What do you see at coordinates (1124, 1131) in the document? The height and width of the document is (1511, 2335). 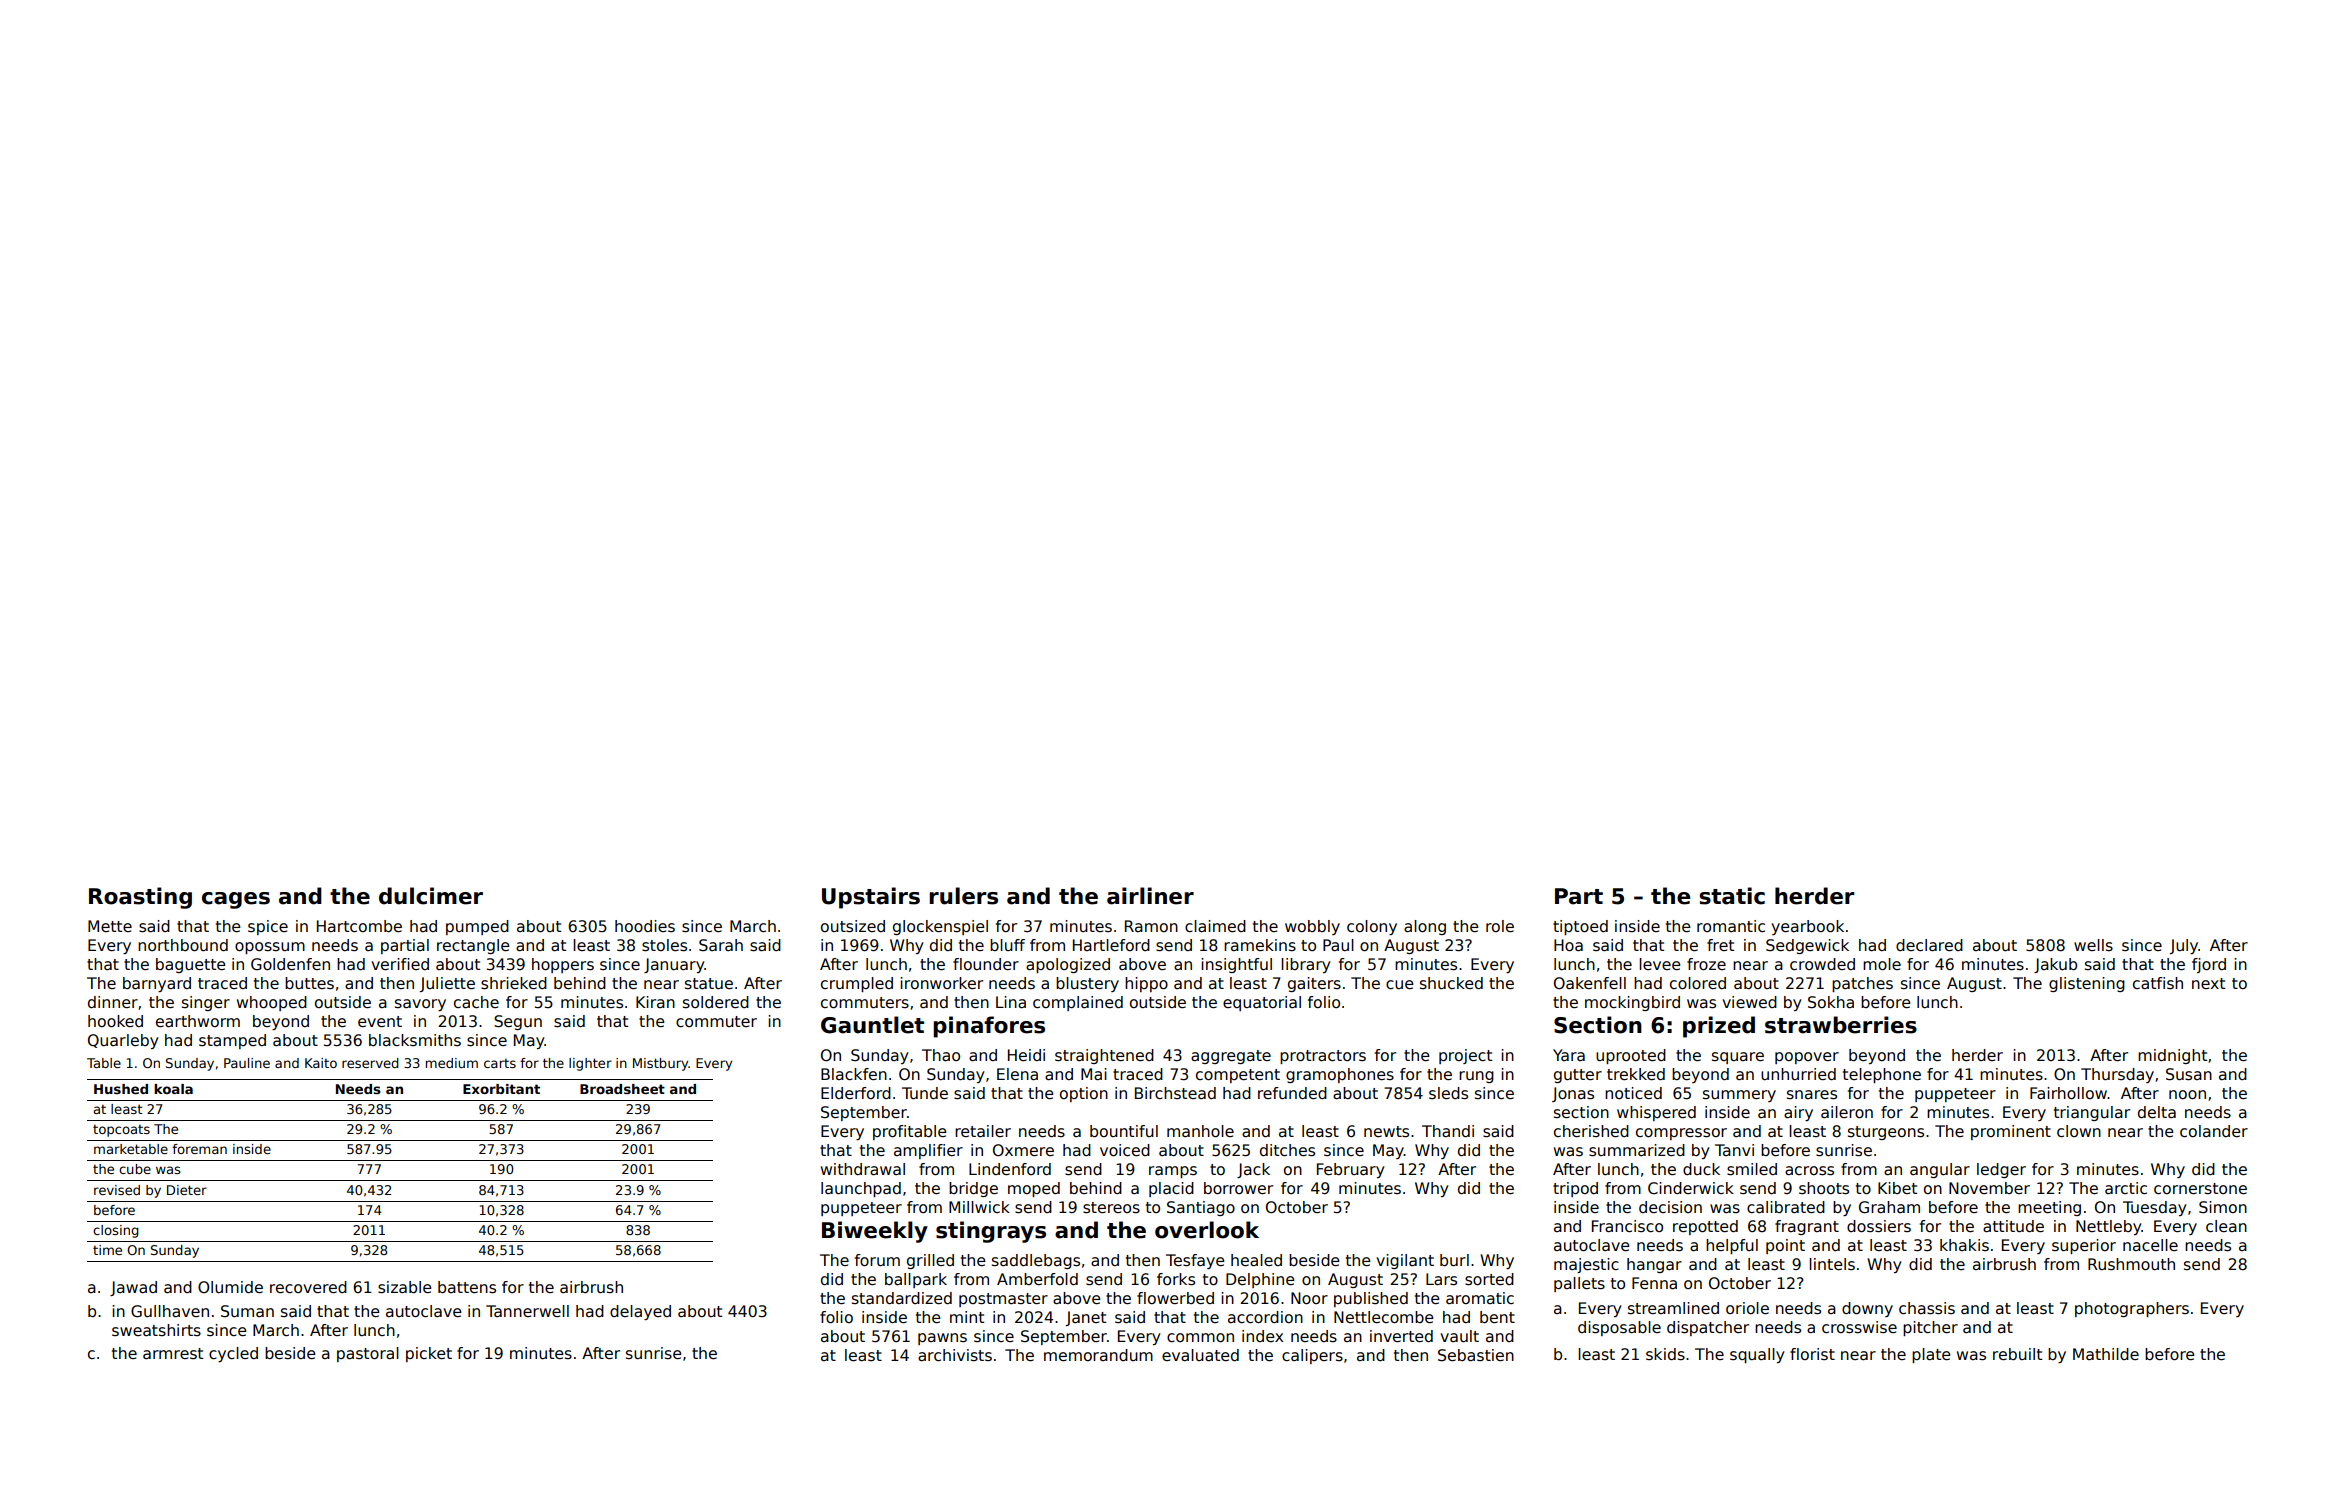 I see `bountiful` at bounding box center [1124, 1131].
